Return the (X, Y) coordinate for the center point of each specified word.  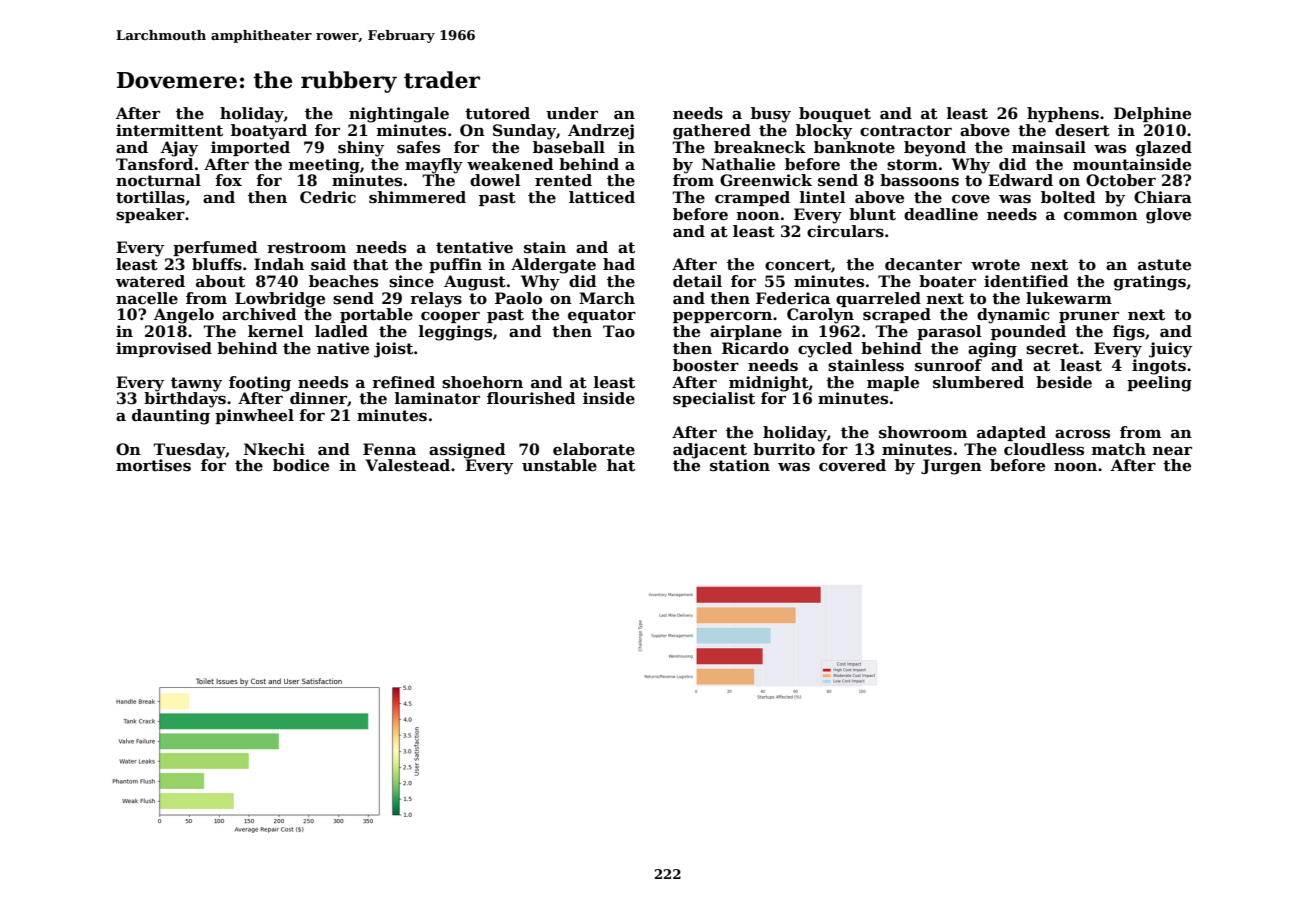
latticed (602, 197)
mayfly (434, 166)
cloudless (1044, 449)
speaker (150, 215)
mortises (153, 465)
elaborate (594, 449)
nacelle (147, 298)
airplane (746, 332)
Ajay (179, 149)
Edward (1020, 180)
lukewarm (1069, 298)
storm (912, 165)
